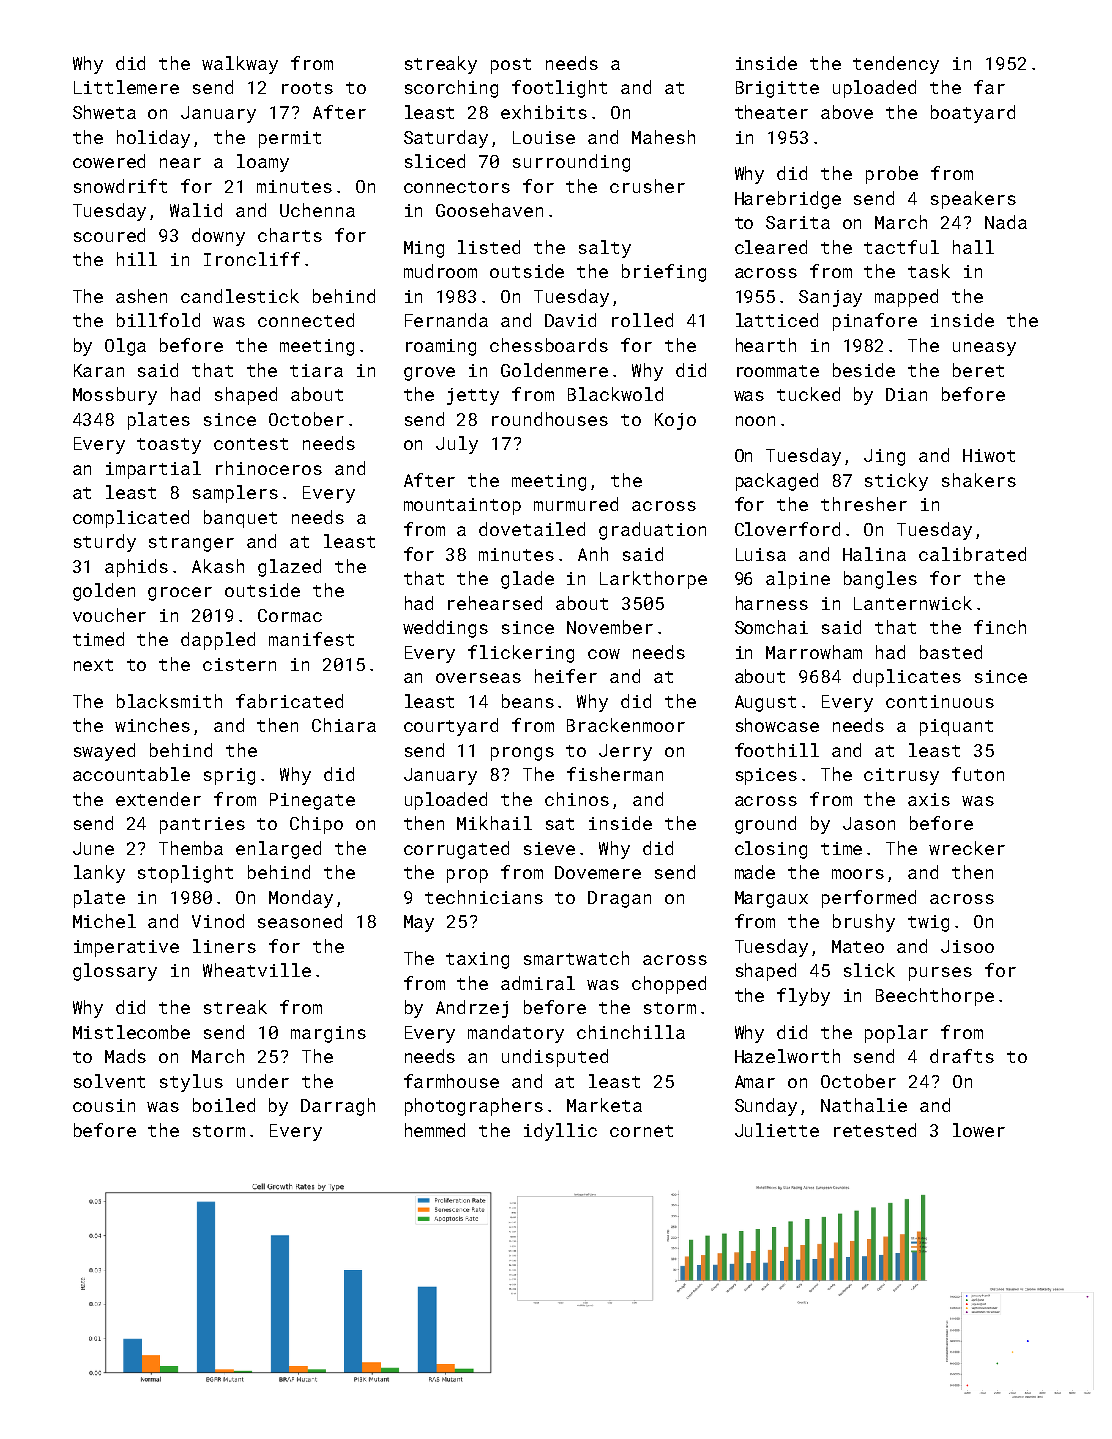 This screenshot has height=1439, width=1112. What do you see at coordinates (489, 210) in the screenshot?
I see `Goosehaven` at bounding box center [489, 210].
